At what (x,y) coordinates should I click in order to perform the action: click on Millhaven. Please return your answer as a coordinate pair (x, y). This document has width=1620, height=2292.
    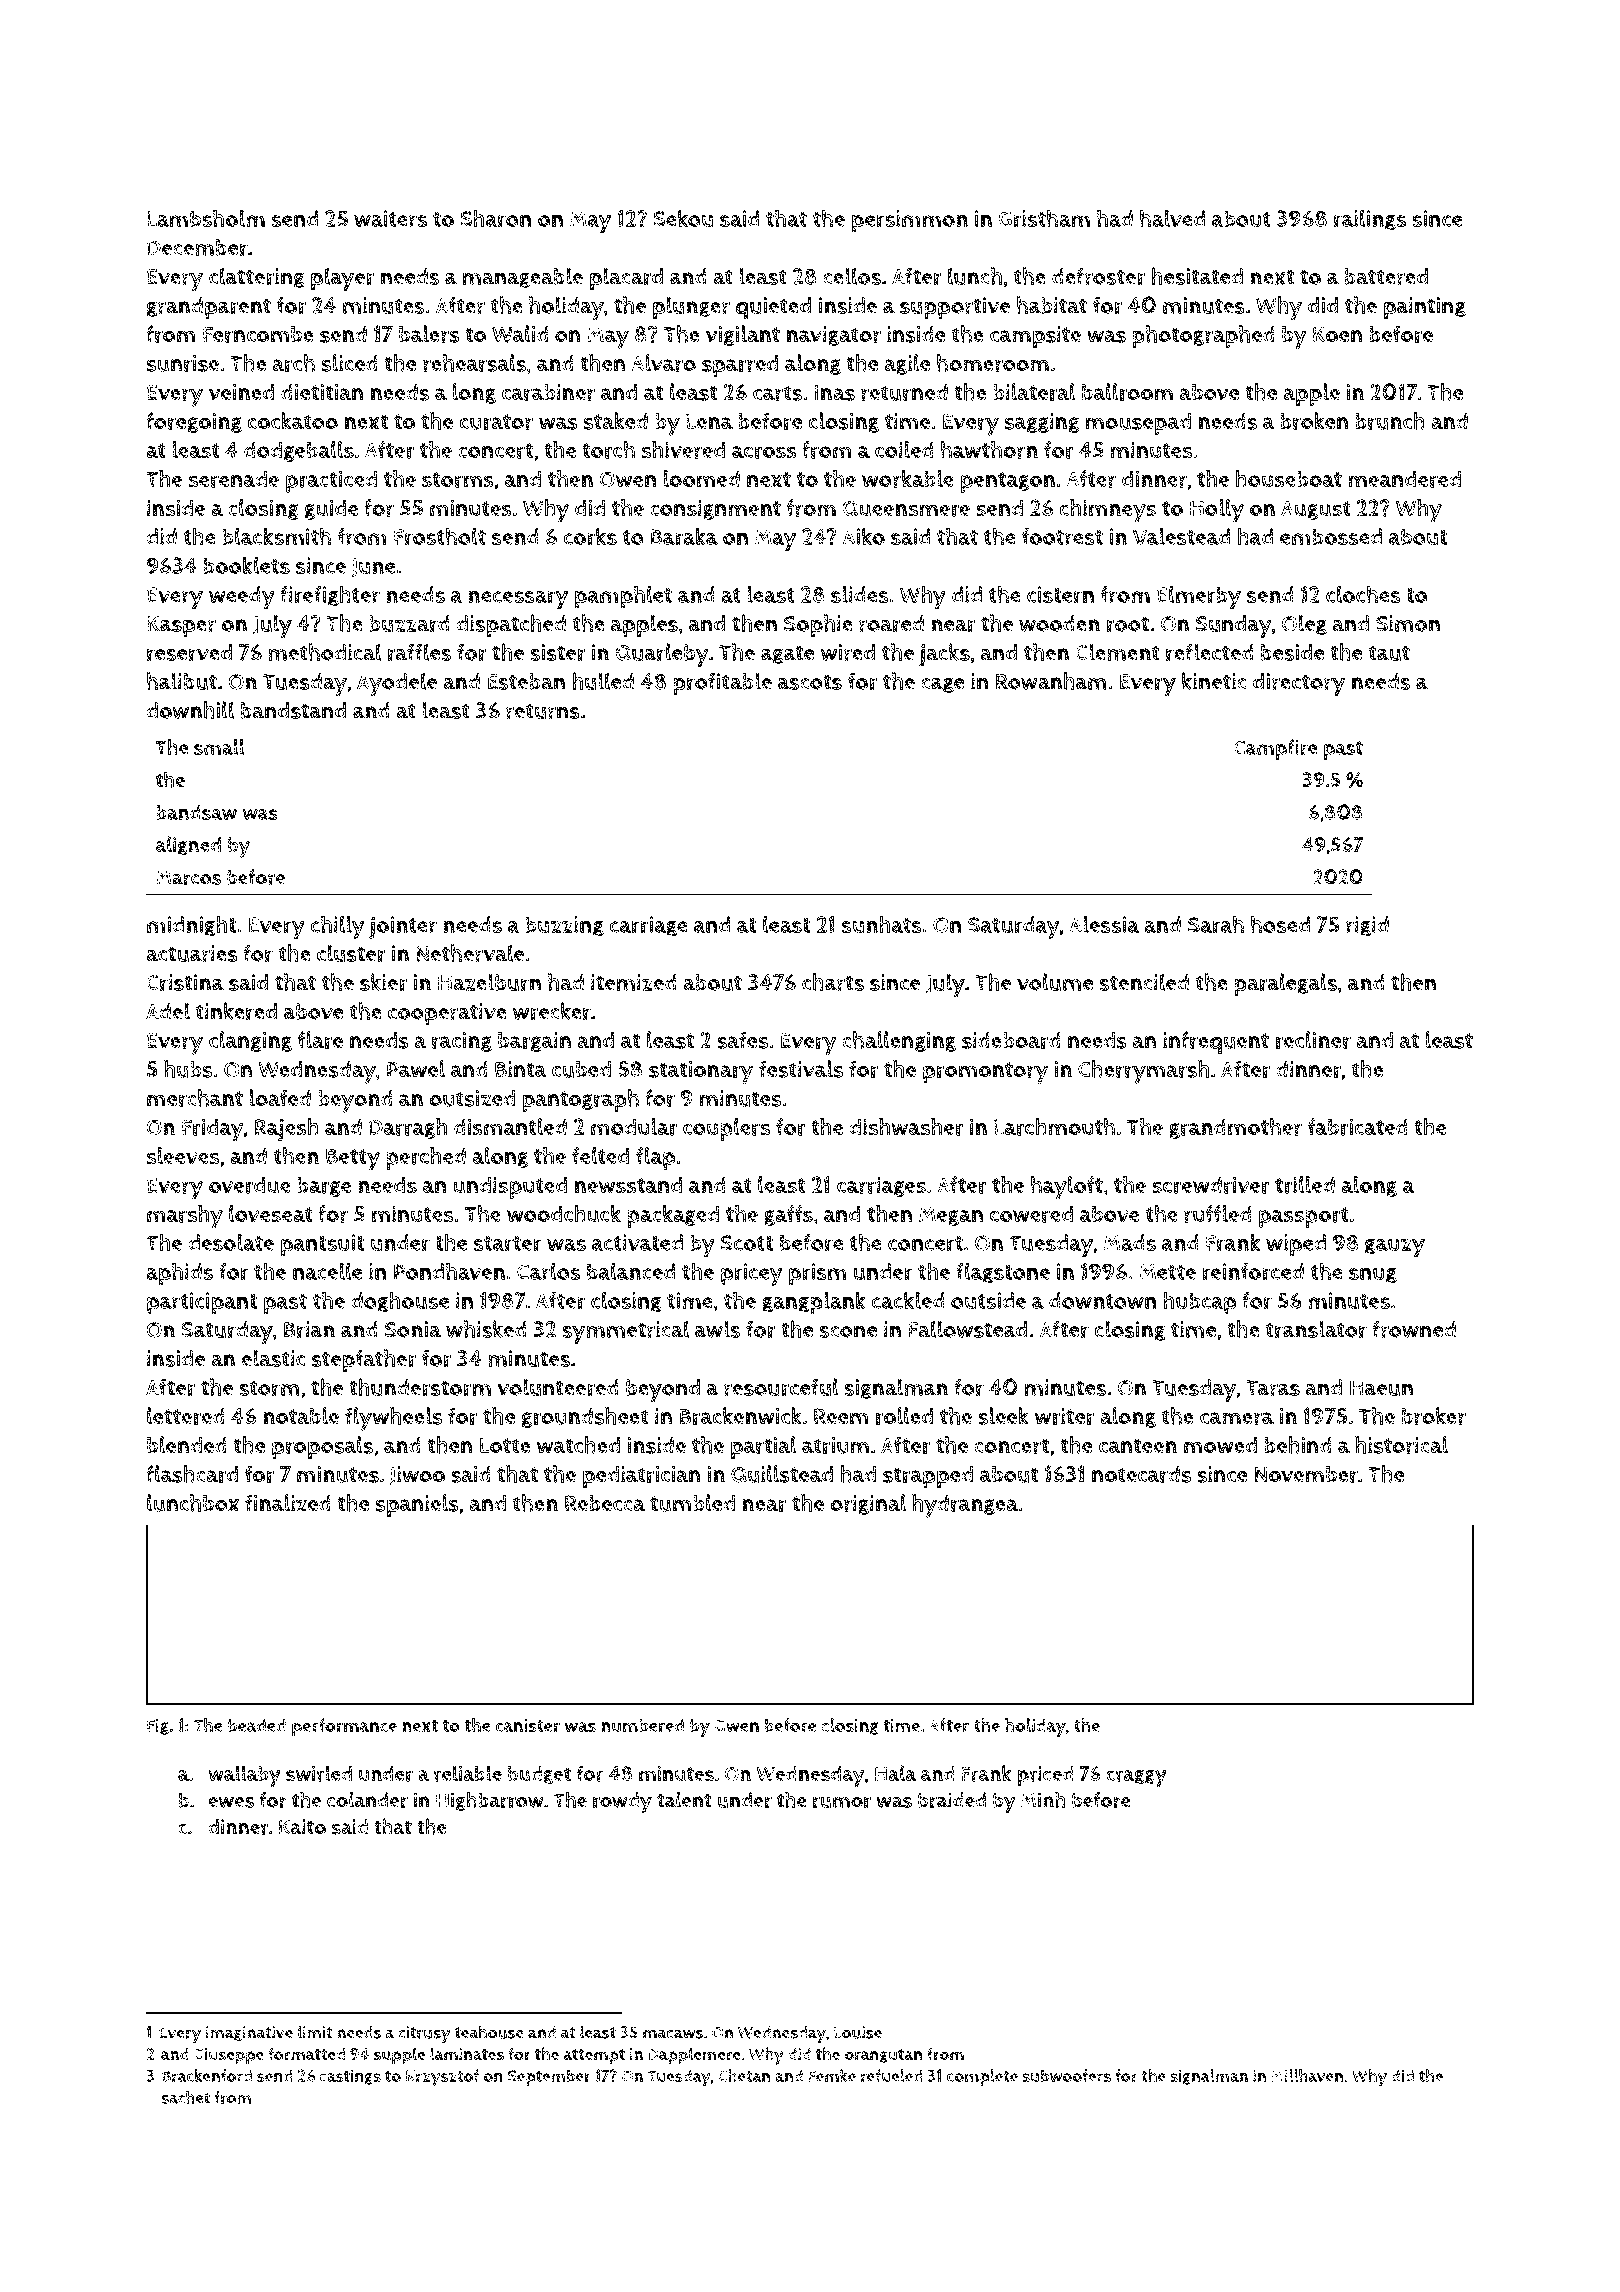
    Looking at the image, I should click on (1307, 2075).
